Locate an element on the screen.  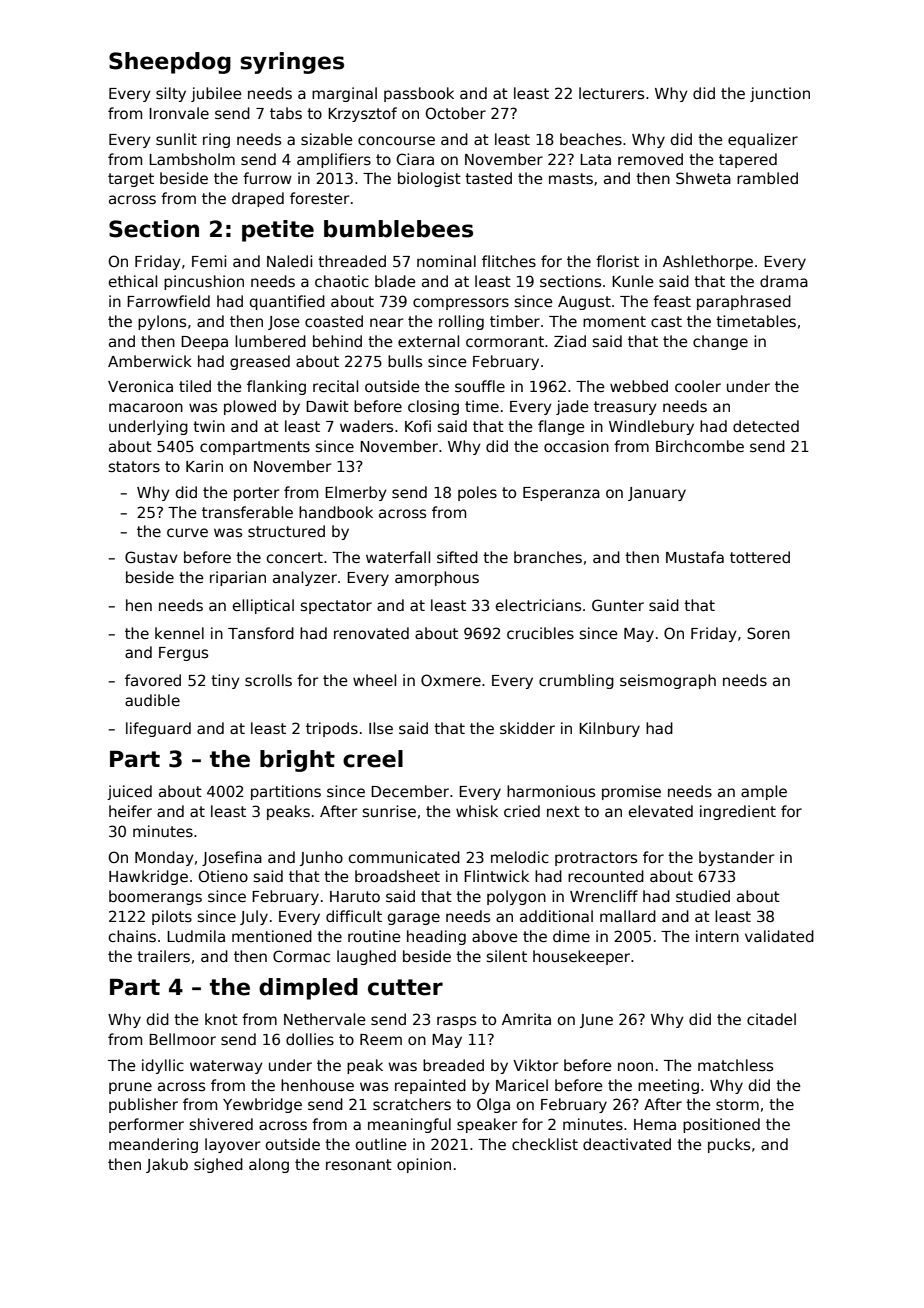
Jakub is located at coordinates (167, 1165).
